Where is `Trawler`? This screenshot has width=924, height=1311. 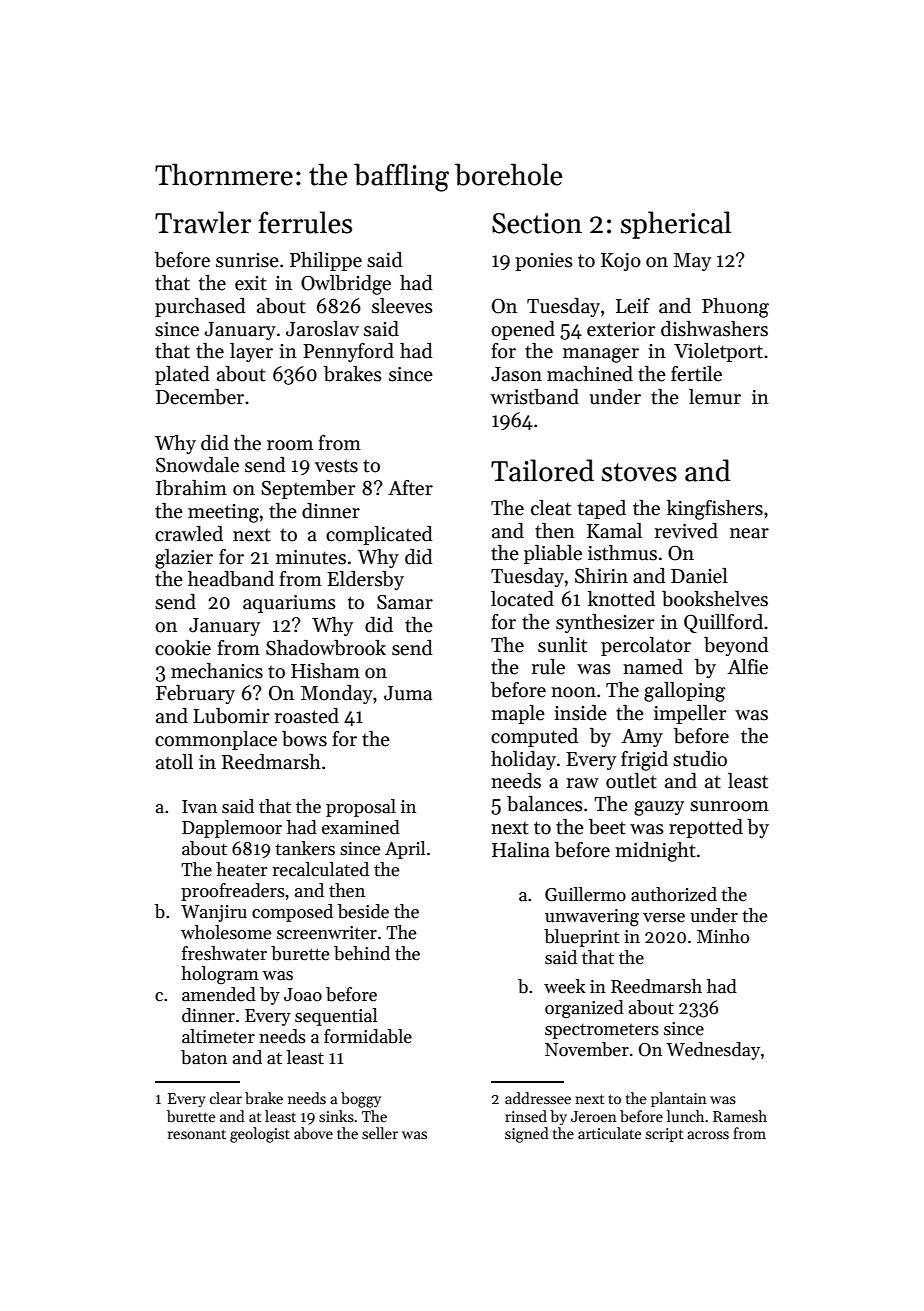
Trawler is located at coordinates (203, 222).
